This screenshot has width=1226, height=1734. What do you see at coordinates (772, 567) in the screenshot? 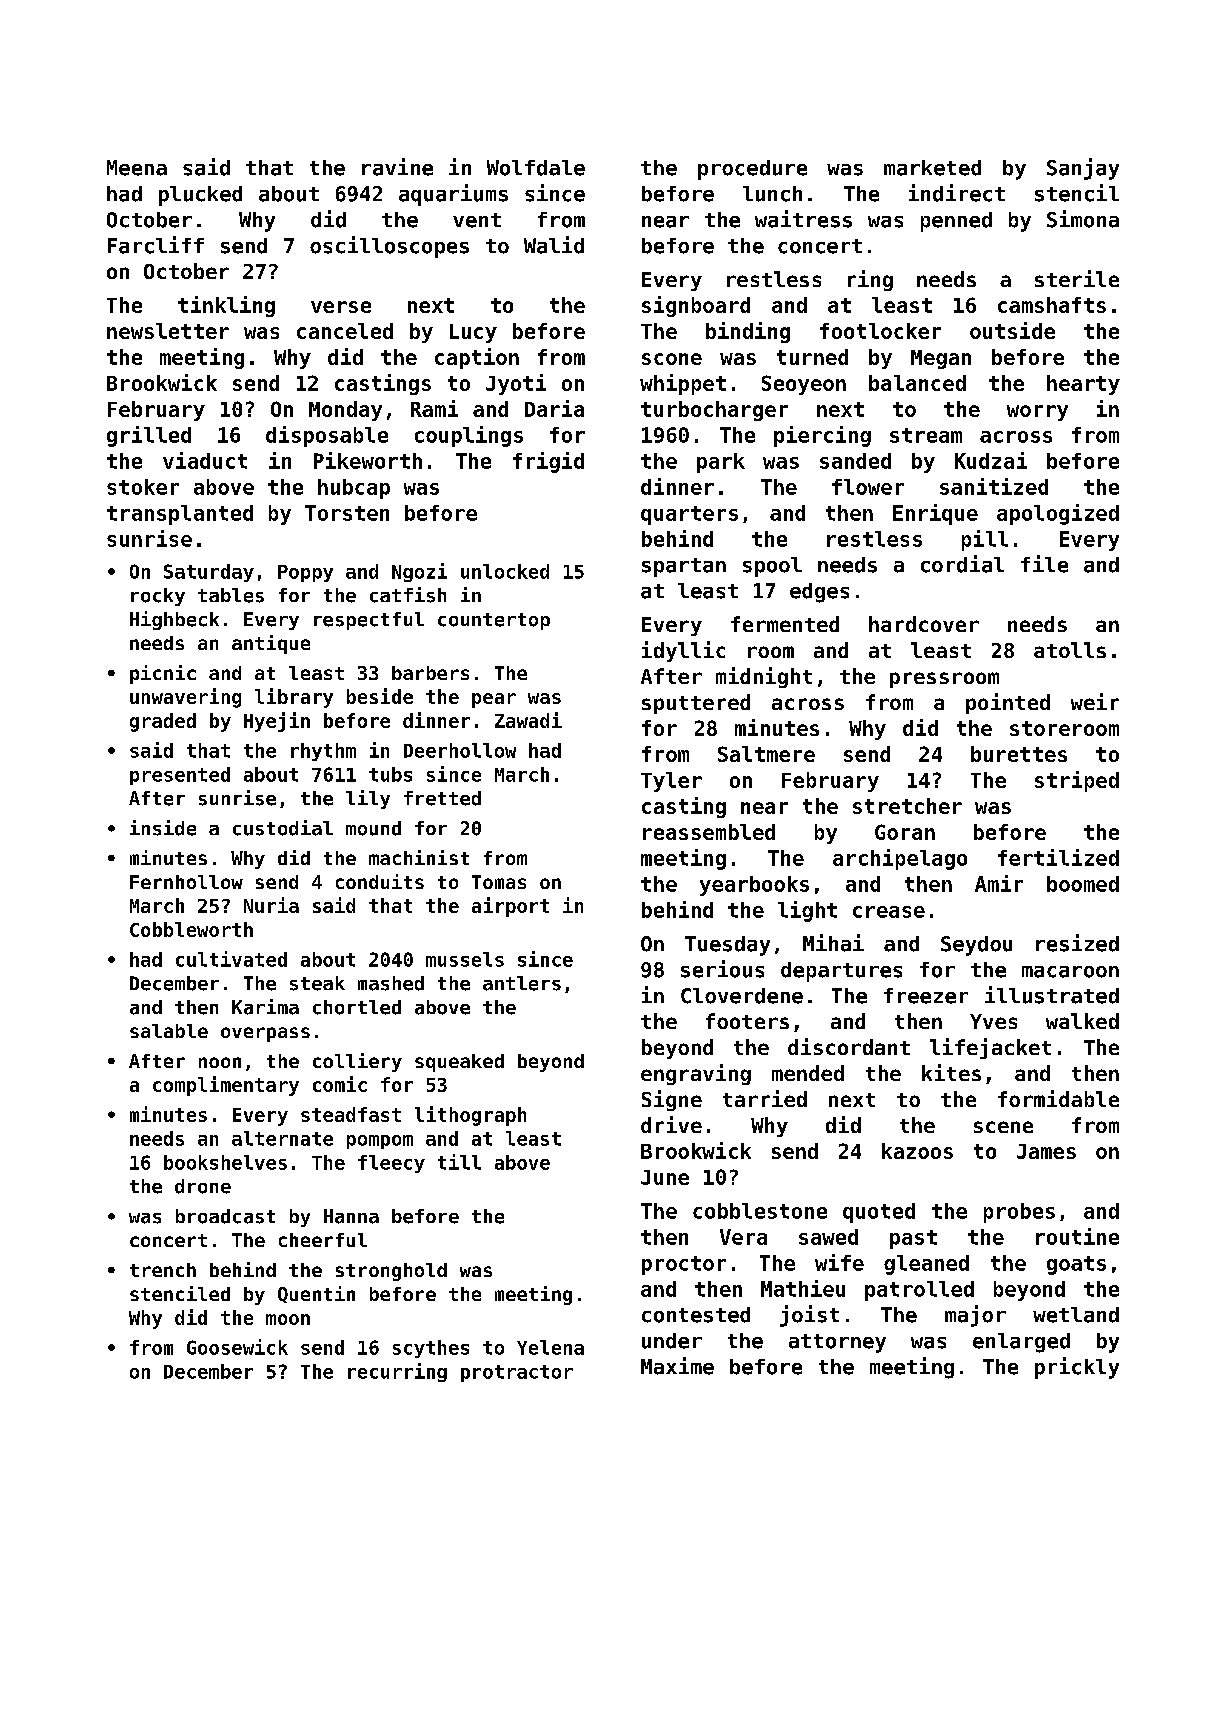
I see `spool` at bounding box center [772, 567].
